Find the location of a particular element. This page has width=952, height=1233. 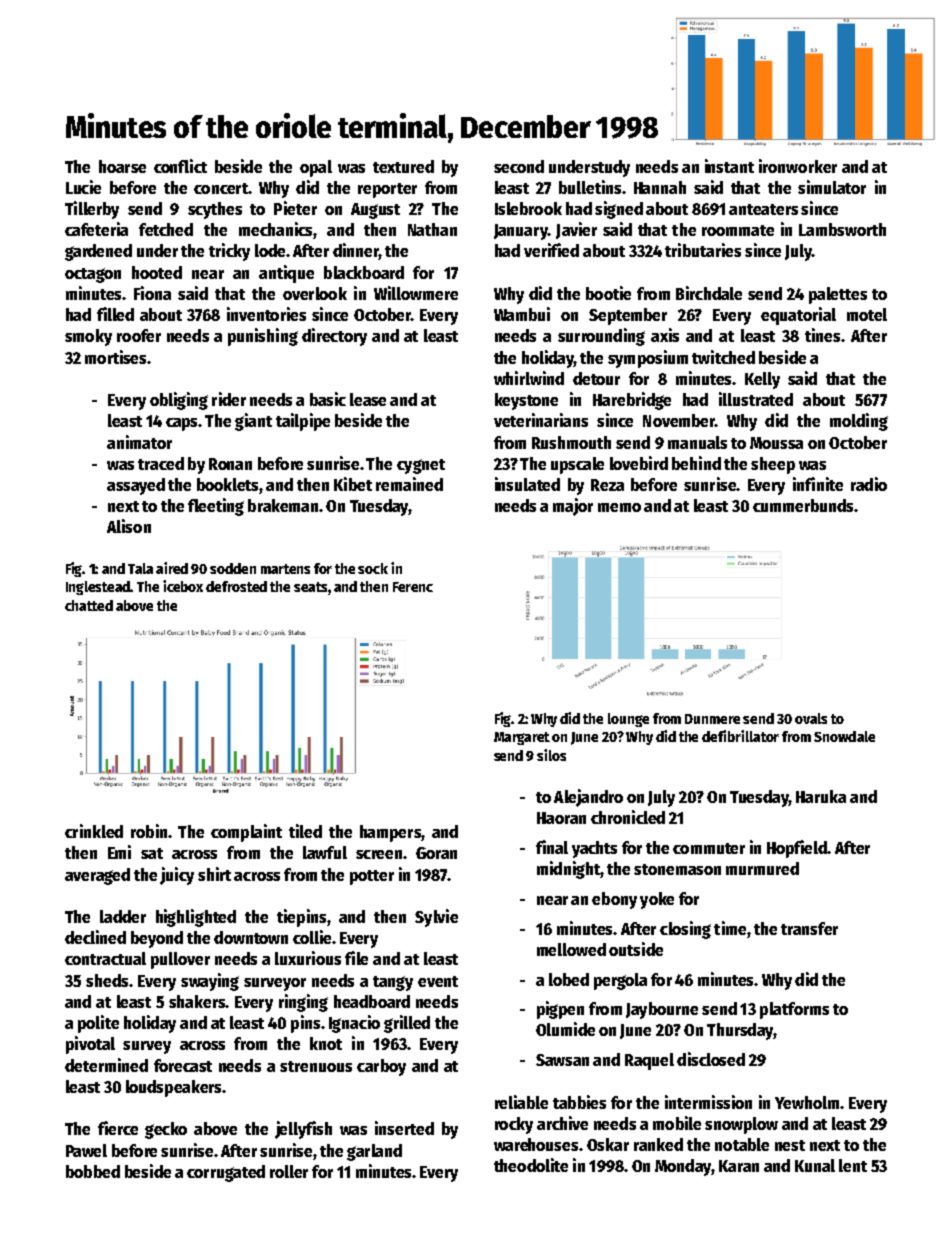

conflict is located at coordinates (180, 166).
